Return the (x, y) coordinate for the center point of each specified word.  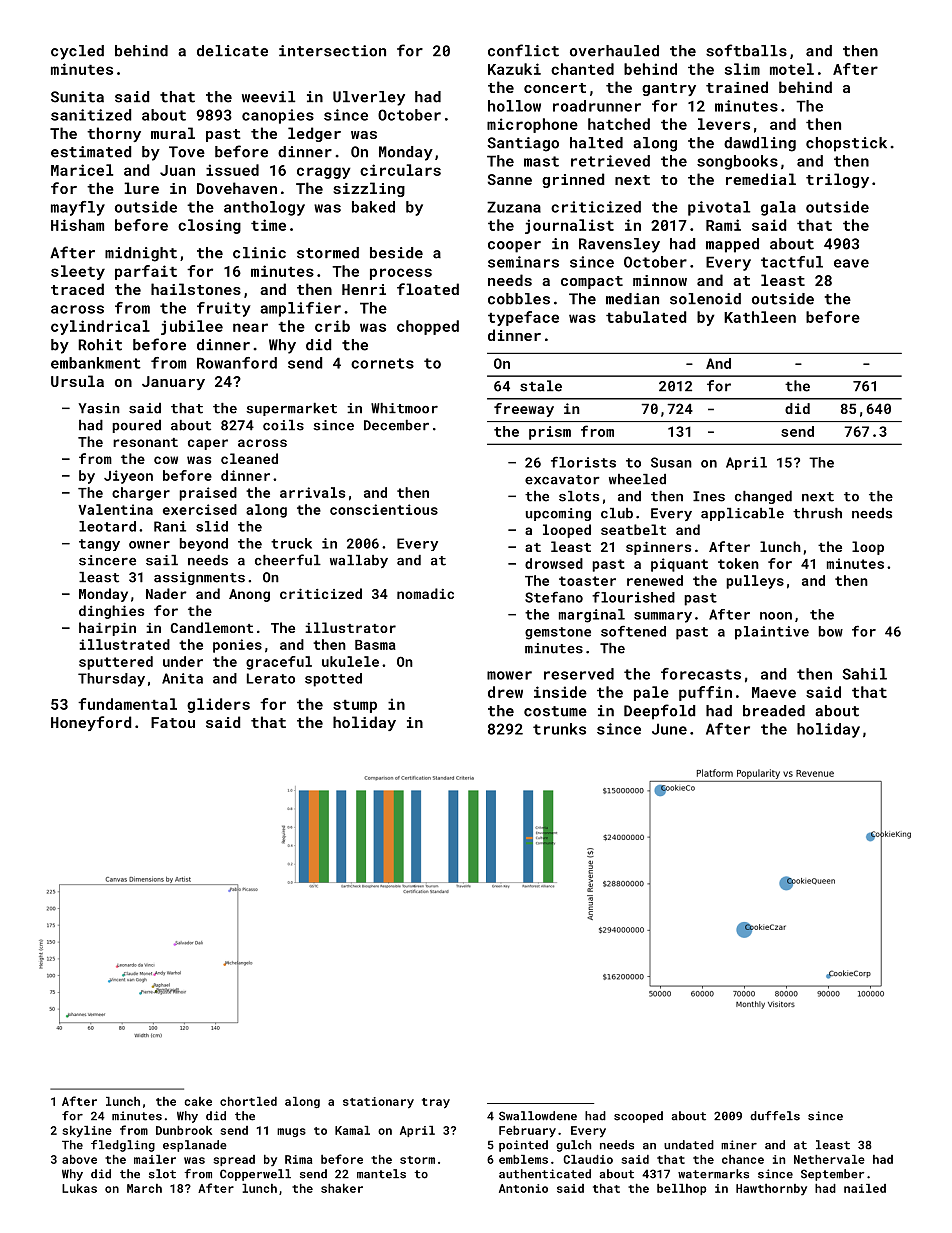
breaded (774, 711)
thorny (114, 134)
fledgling (123, 1146)
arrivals (312, 492)
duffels (775, 1116)
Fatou (173, 722)
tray (436, 1103)
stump (355, 706)
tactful (792, 262)
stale (541, 386)
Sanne (510, 179)
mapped (732, 245)
